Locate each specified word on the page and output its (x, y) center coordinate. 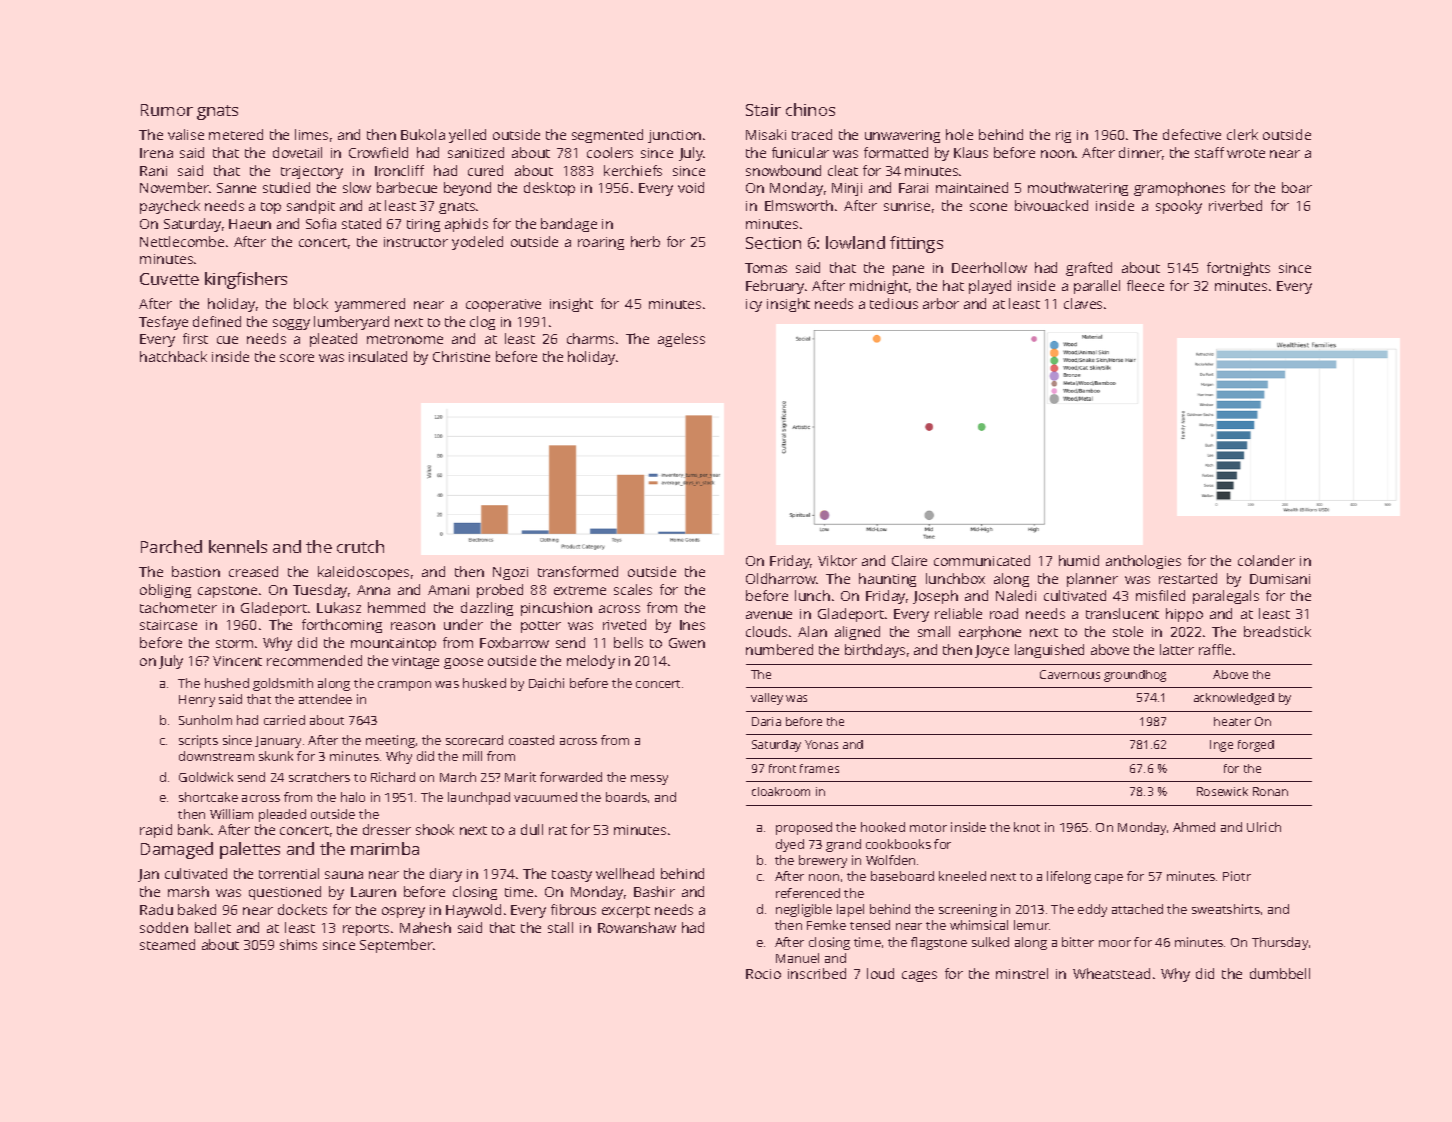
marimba (385, 848)
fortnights (1238, 269)
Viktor (837, 560)
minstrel (1022, 973)
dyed (790, 845)
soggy (291, 324)
